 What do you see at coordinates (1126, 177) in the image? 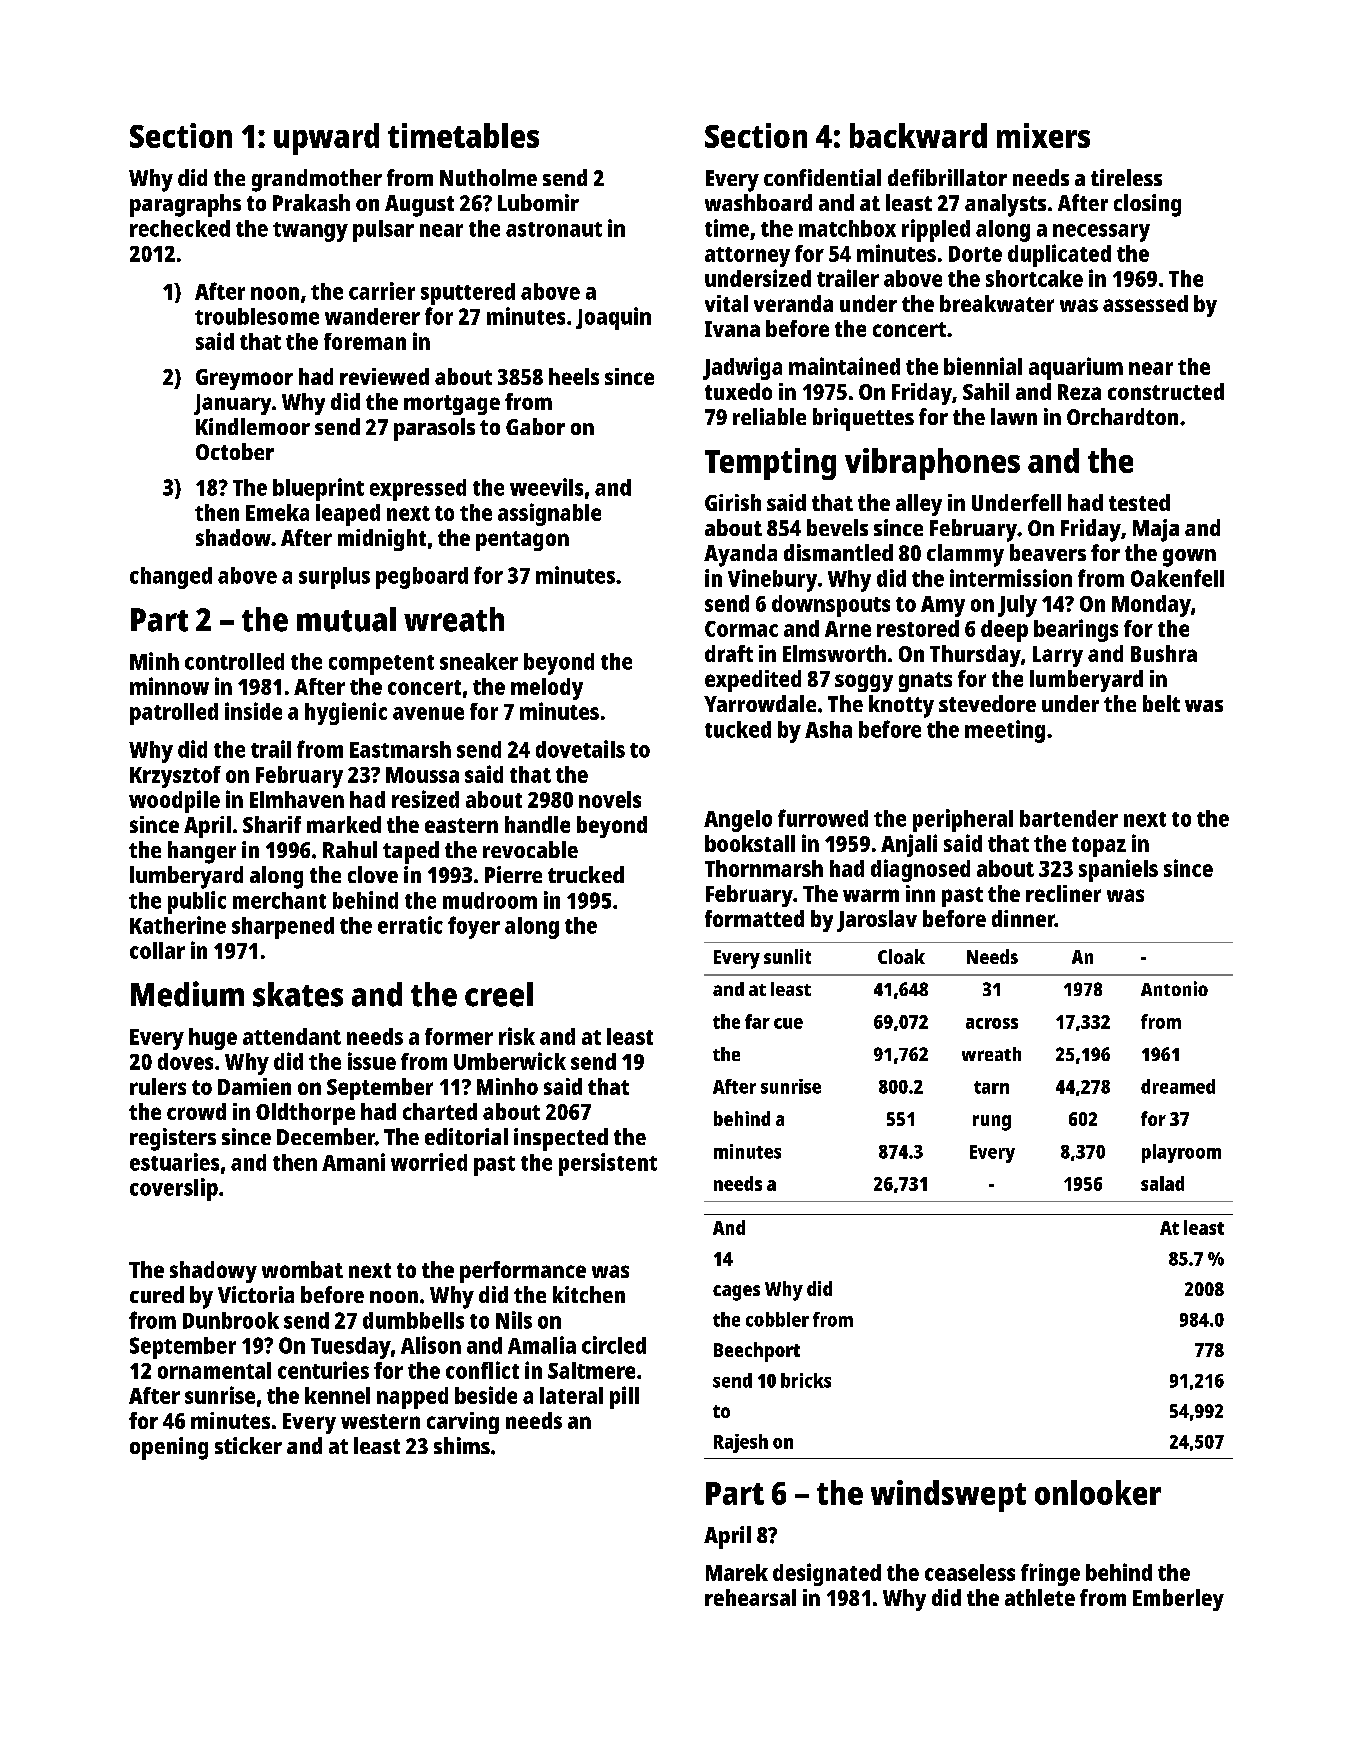
I see `tireless` at bounding box center [1126, 177].
